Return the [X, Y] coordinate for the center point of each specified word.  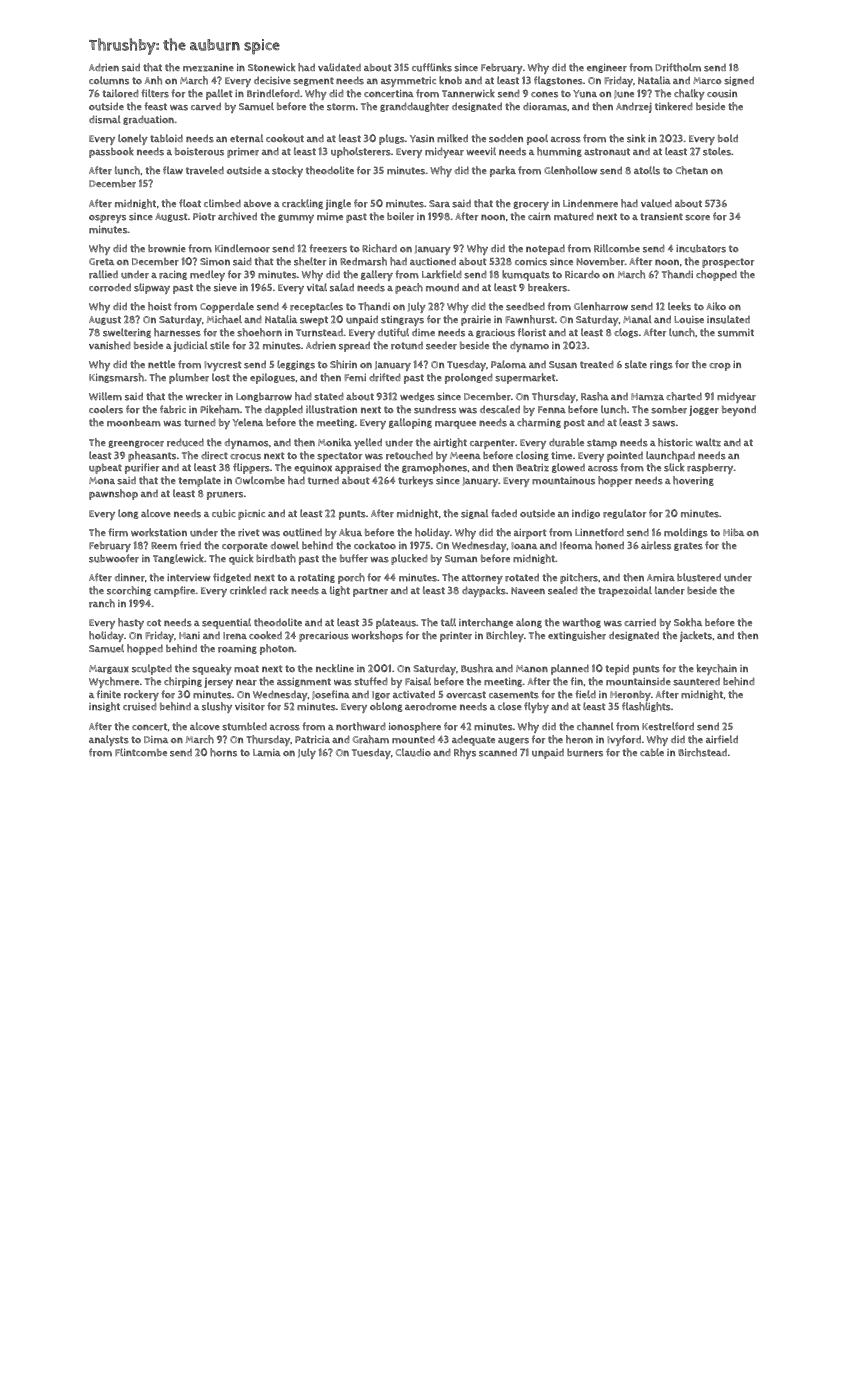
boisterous [199, 151]
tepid [617, 669]
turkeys [415, 481]
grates [688, 546]
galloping [410, 423]
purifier [142, 468]
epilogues [272, 378]
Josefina [331, 695]
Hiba [733, 532]
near [246, 683]
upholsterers [361, 152]
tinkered [674, 106]
